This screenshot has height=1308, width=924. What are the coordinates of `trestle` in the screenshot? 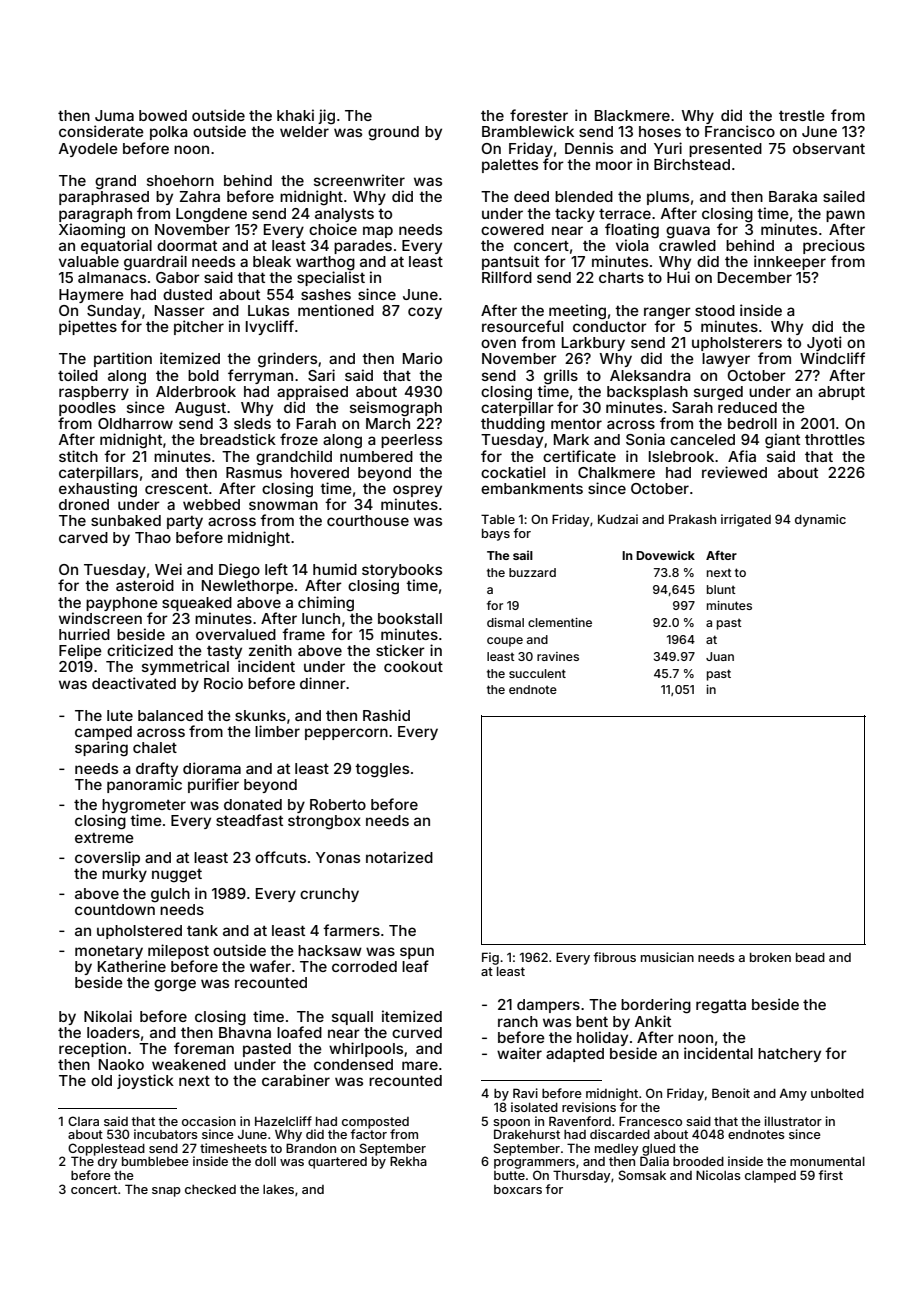 It's located at (802, 115).
